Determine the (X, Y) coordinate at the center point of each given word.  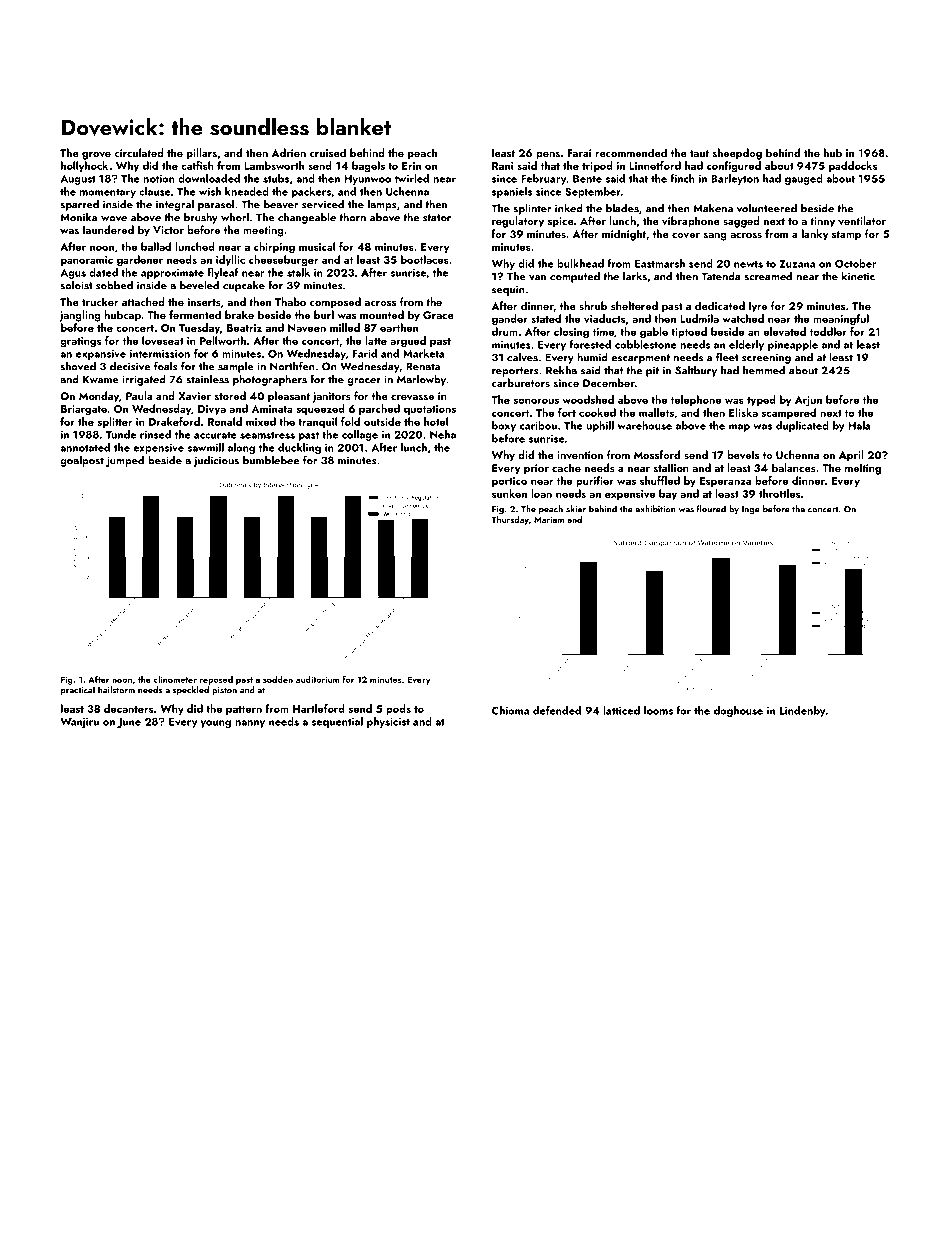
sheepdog (737, 154)
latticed (621, 710)
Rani (502, 166)
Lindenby (802, 711)
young (216, 724)
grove (96, 156)
